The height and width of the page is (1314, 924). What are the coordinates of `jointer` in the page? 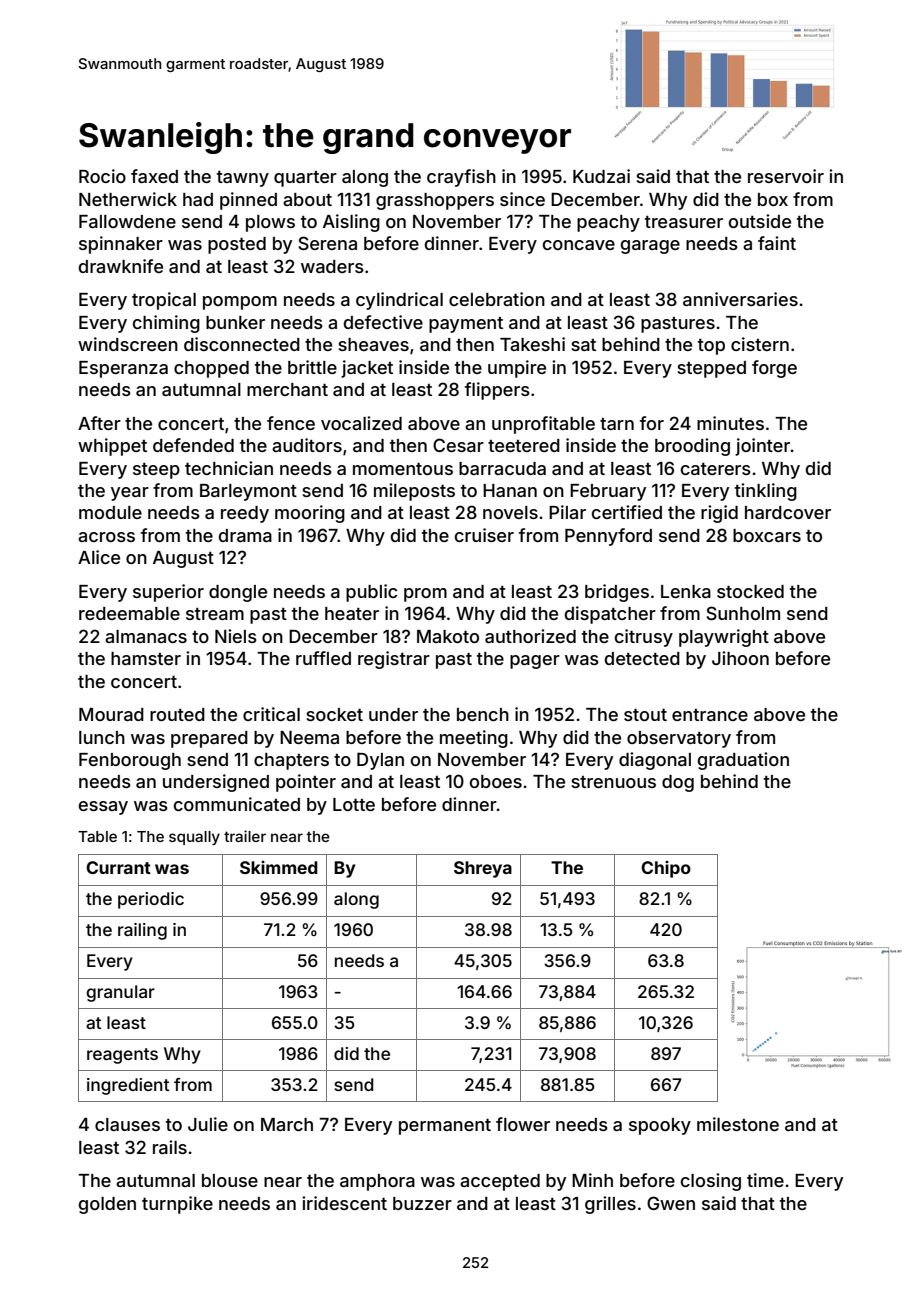 It's located at (762, 447).
